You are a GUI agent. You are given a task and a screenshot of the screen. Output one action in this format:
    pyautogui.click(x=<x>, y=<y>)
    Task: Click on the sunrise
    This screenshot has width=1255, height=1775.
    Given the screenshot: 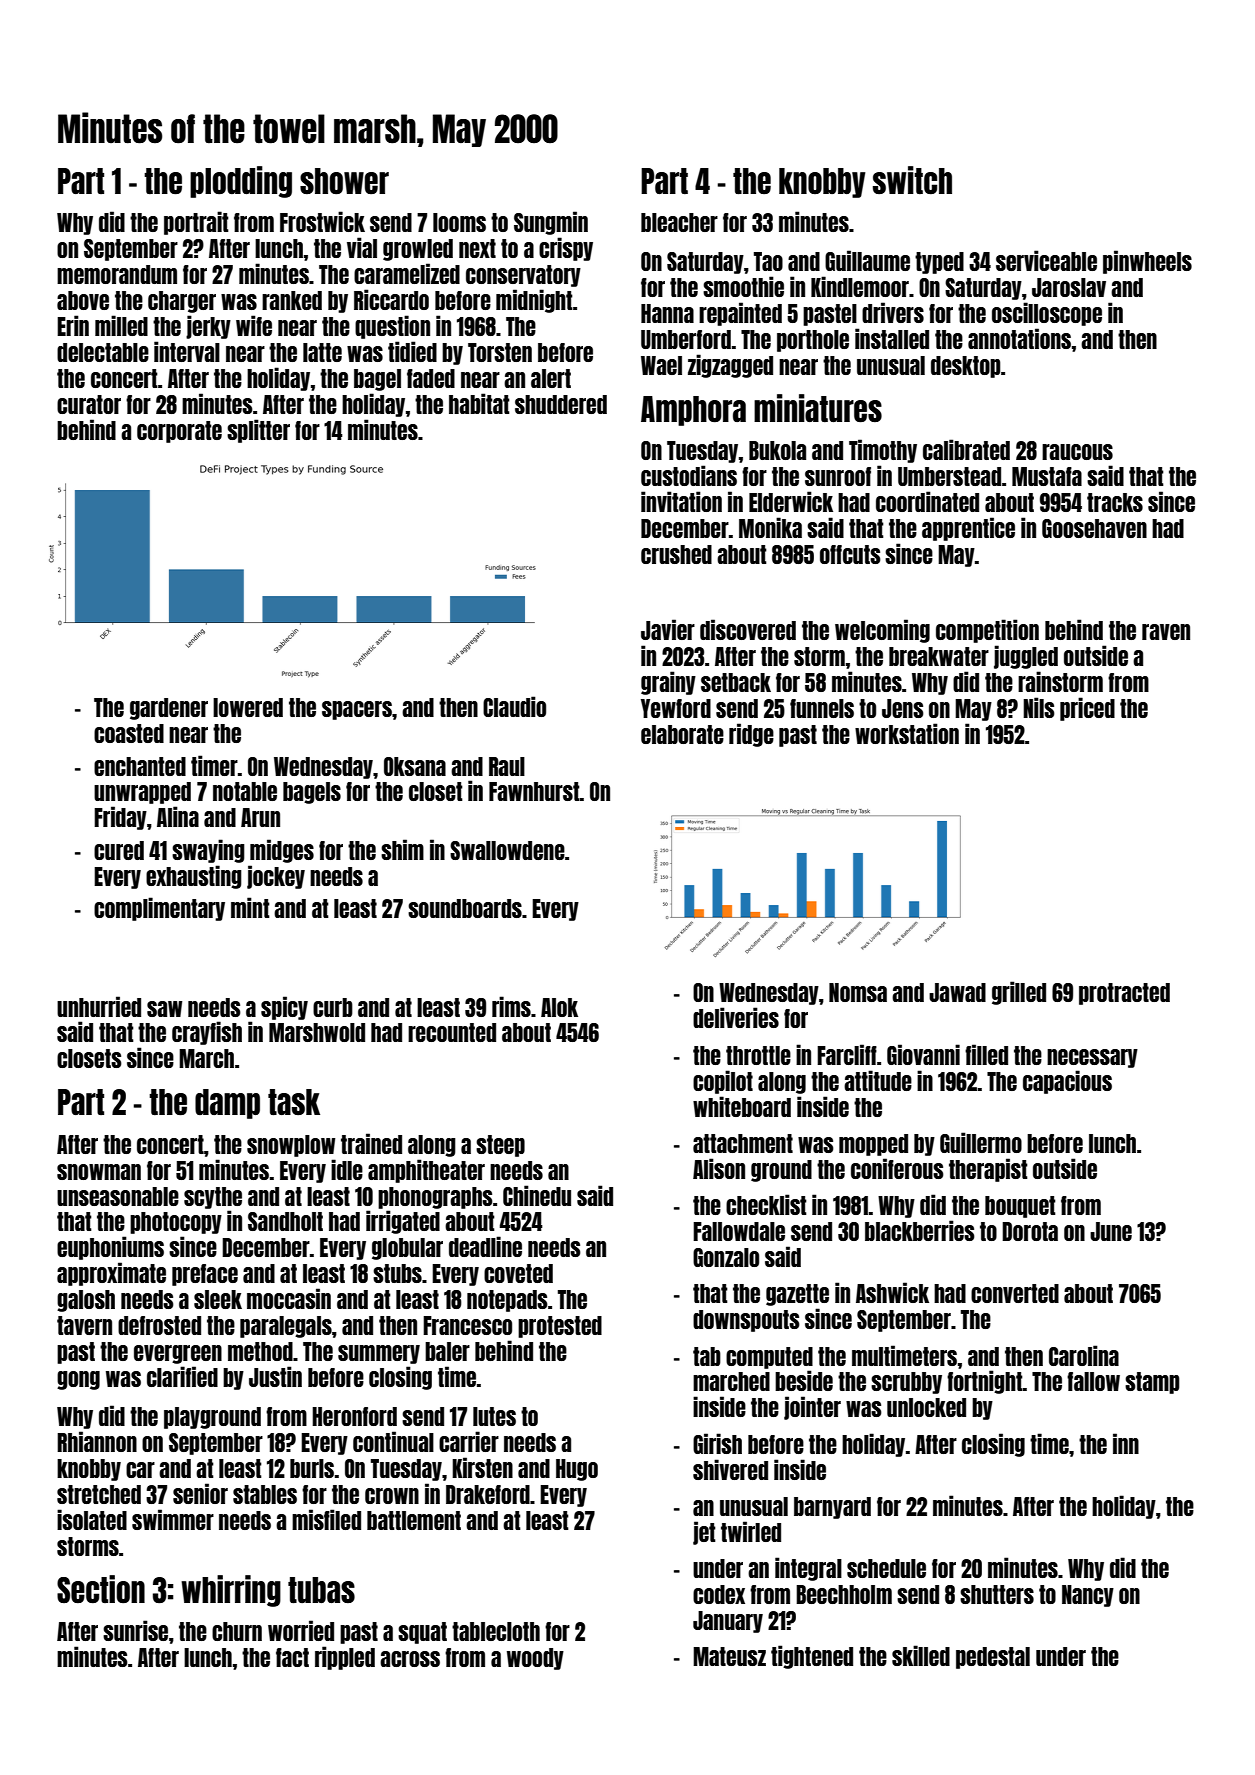 What is the action you would take?
    pyautogui.click(x=135, y=1630)
